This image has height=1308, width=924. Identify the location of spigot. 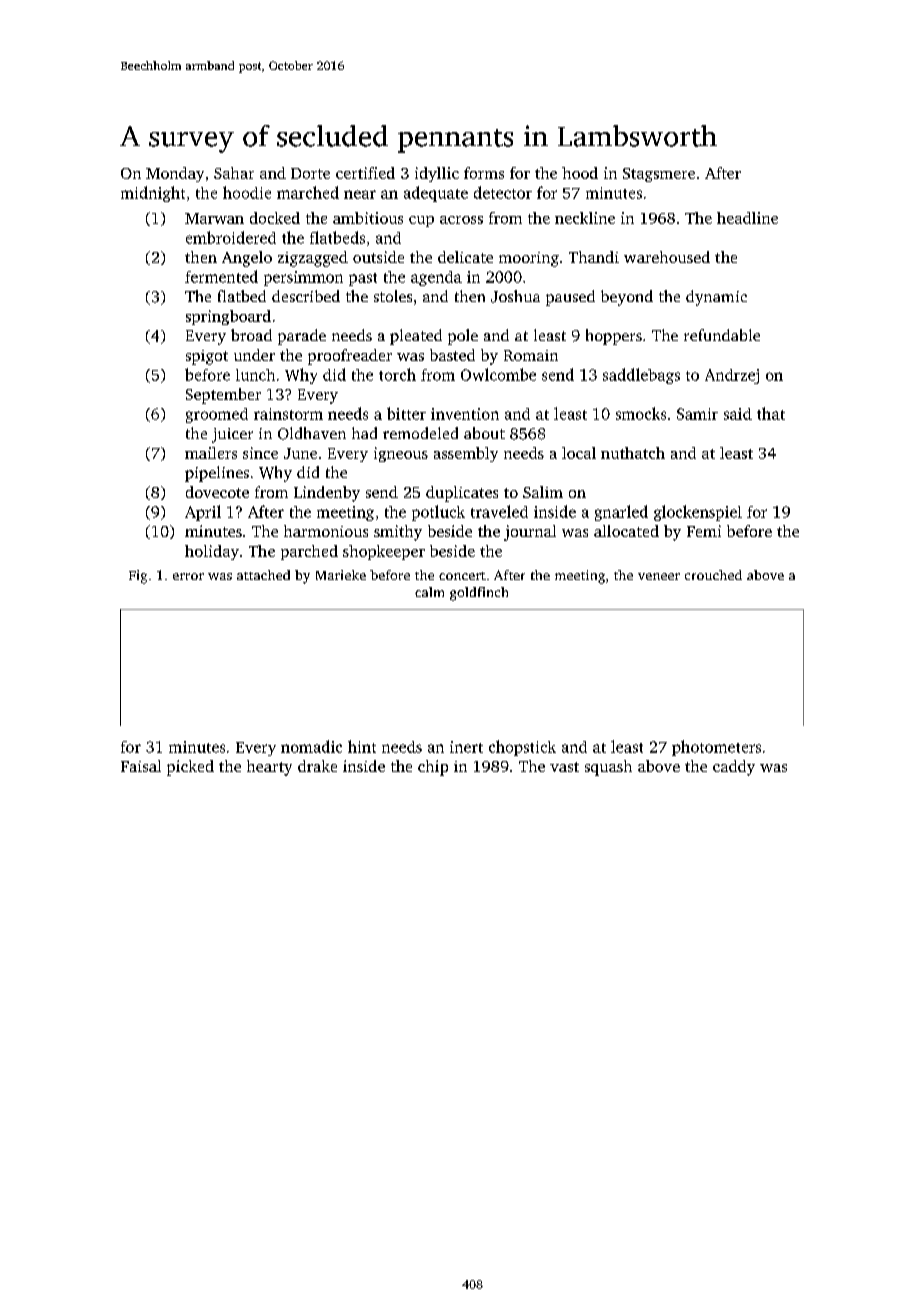
(207, 357).
